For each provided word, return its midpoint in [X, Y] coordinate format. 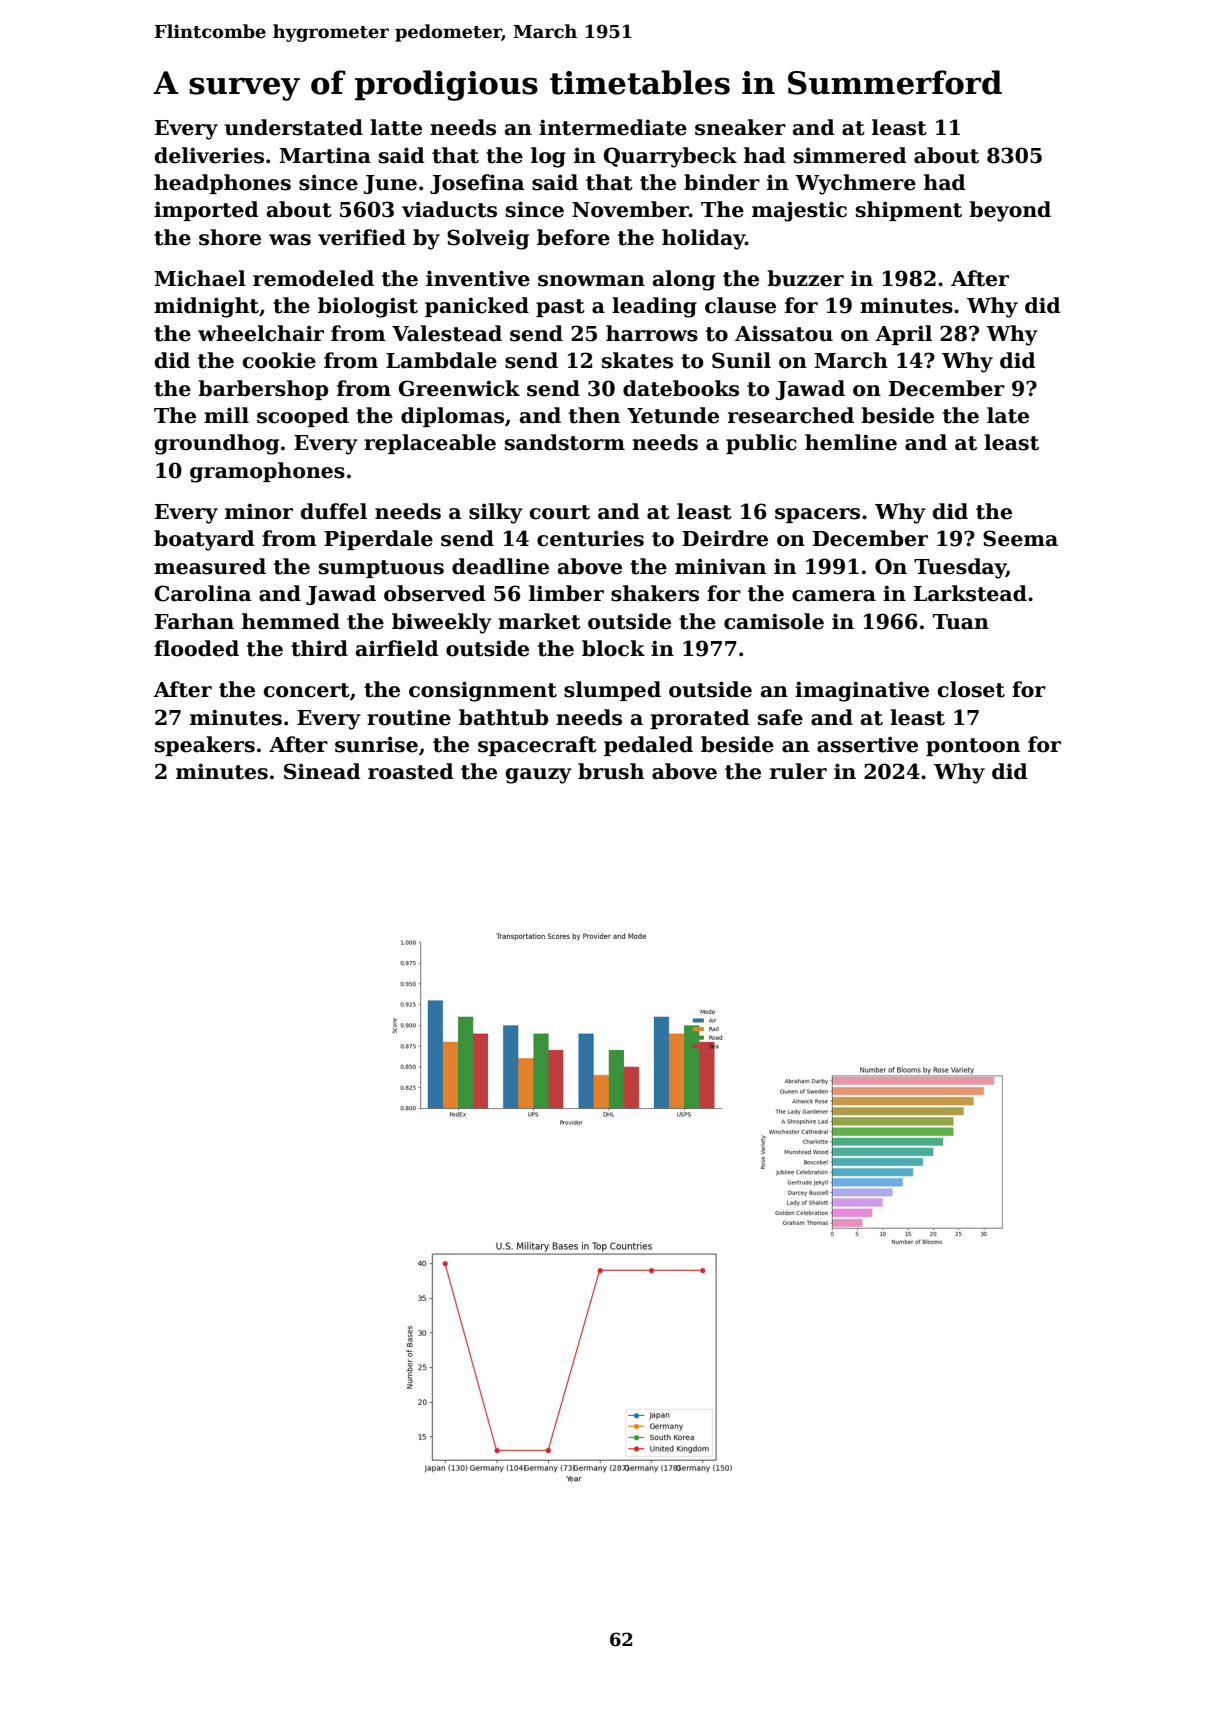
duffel [334, 511]
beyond [1010, 211]
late [1008, 415]
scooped [303, 417]
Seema [1020, 538]
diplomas [452, 417]
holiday [703, 239]
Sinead [322, 771]
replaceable [430, 444]
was [290, 240]
